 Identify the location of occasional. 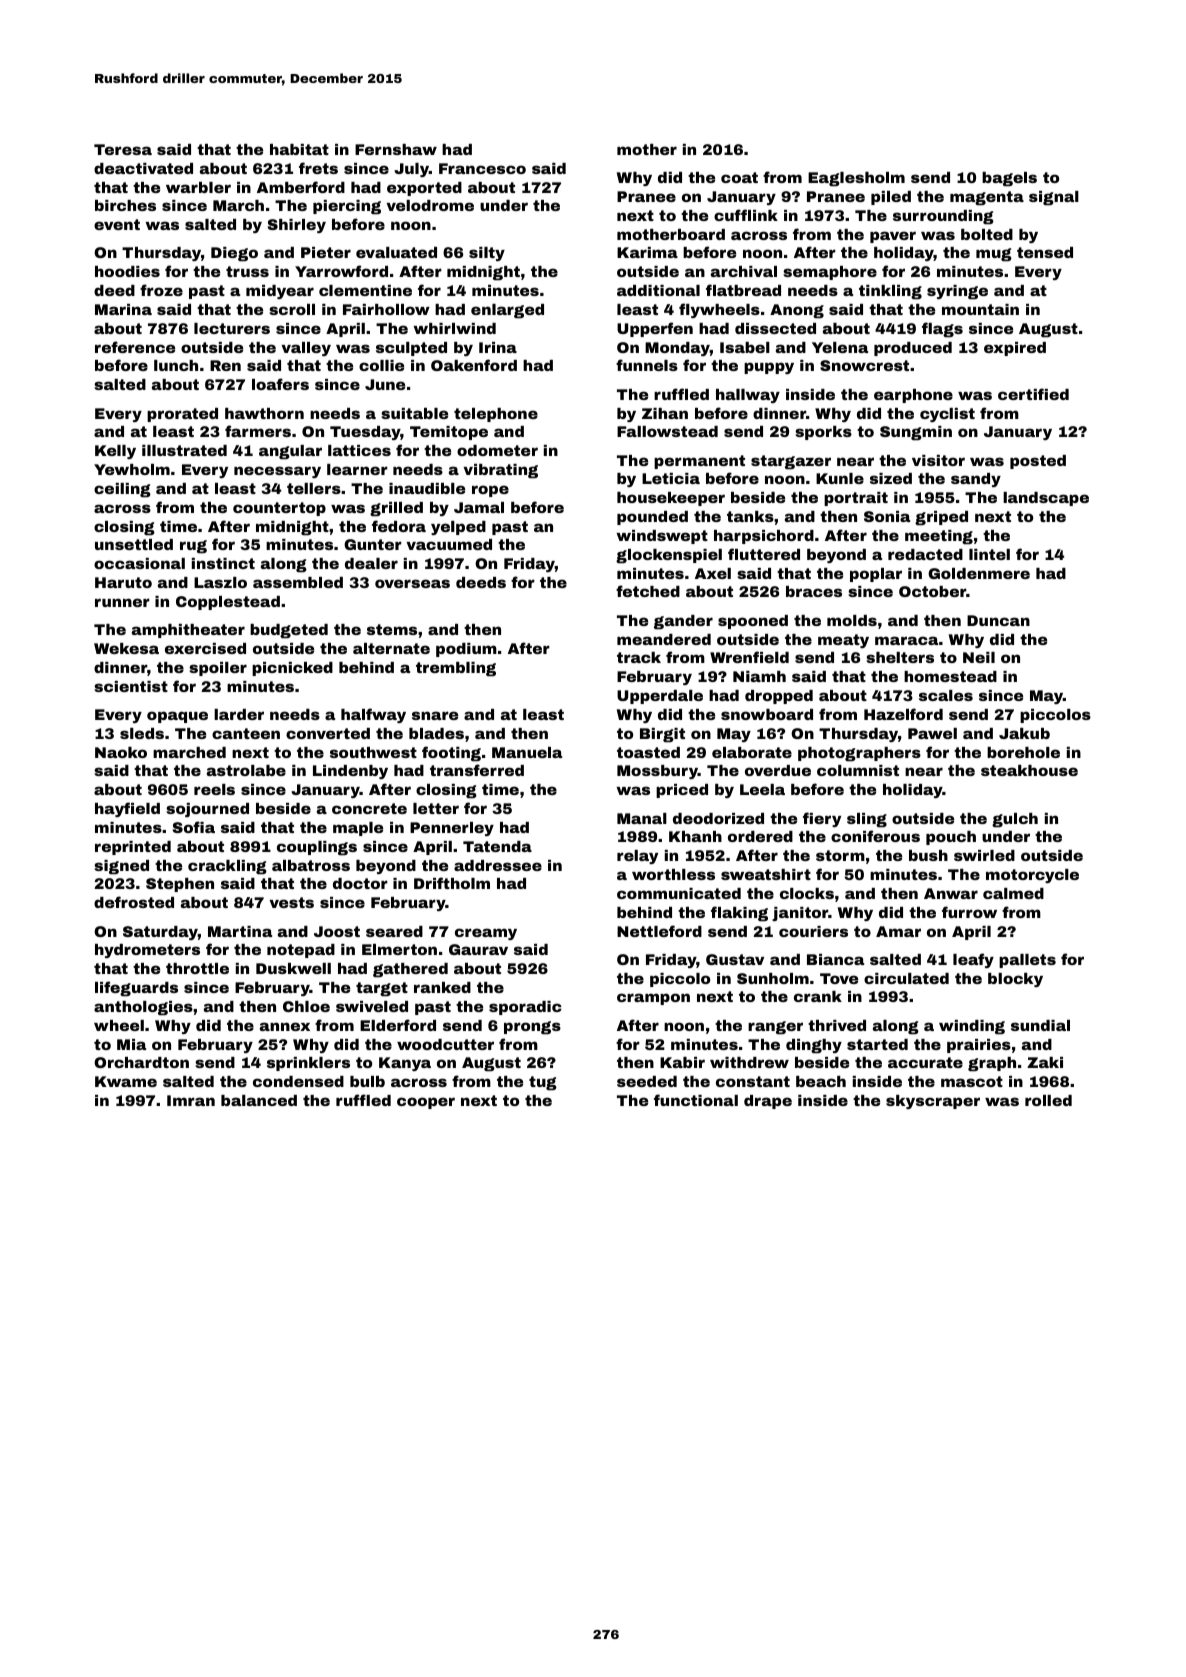
(139, 563).
